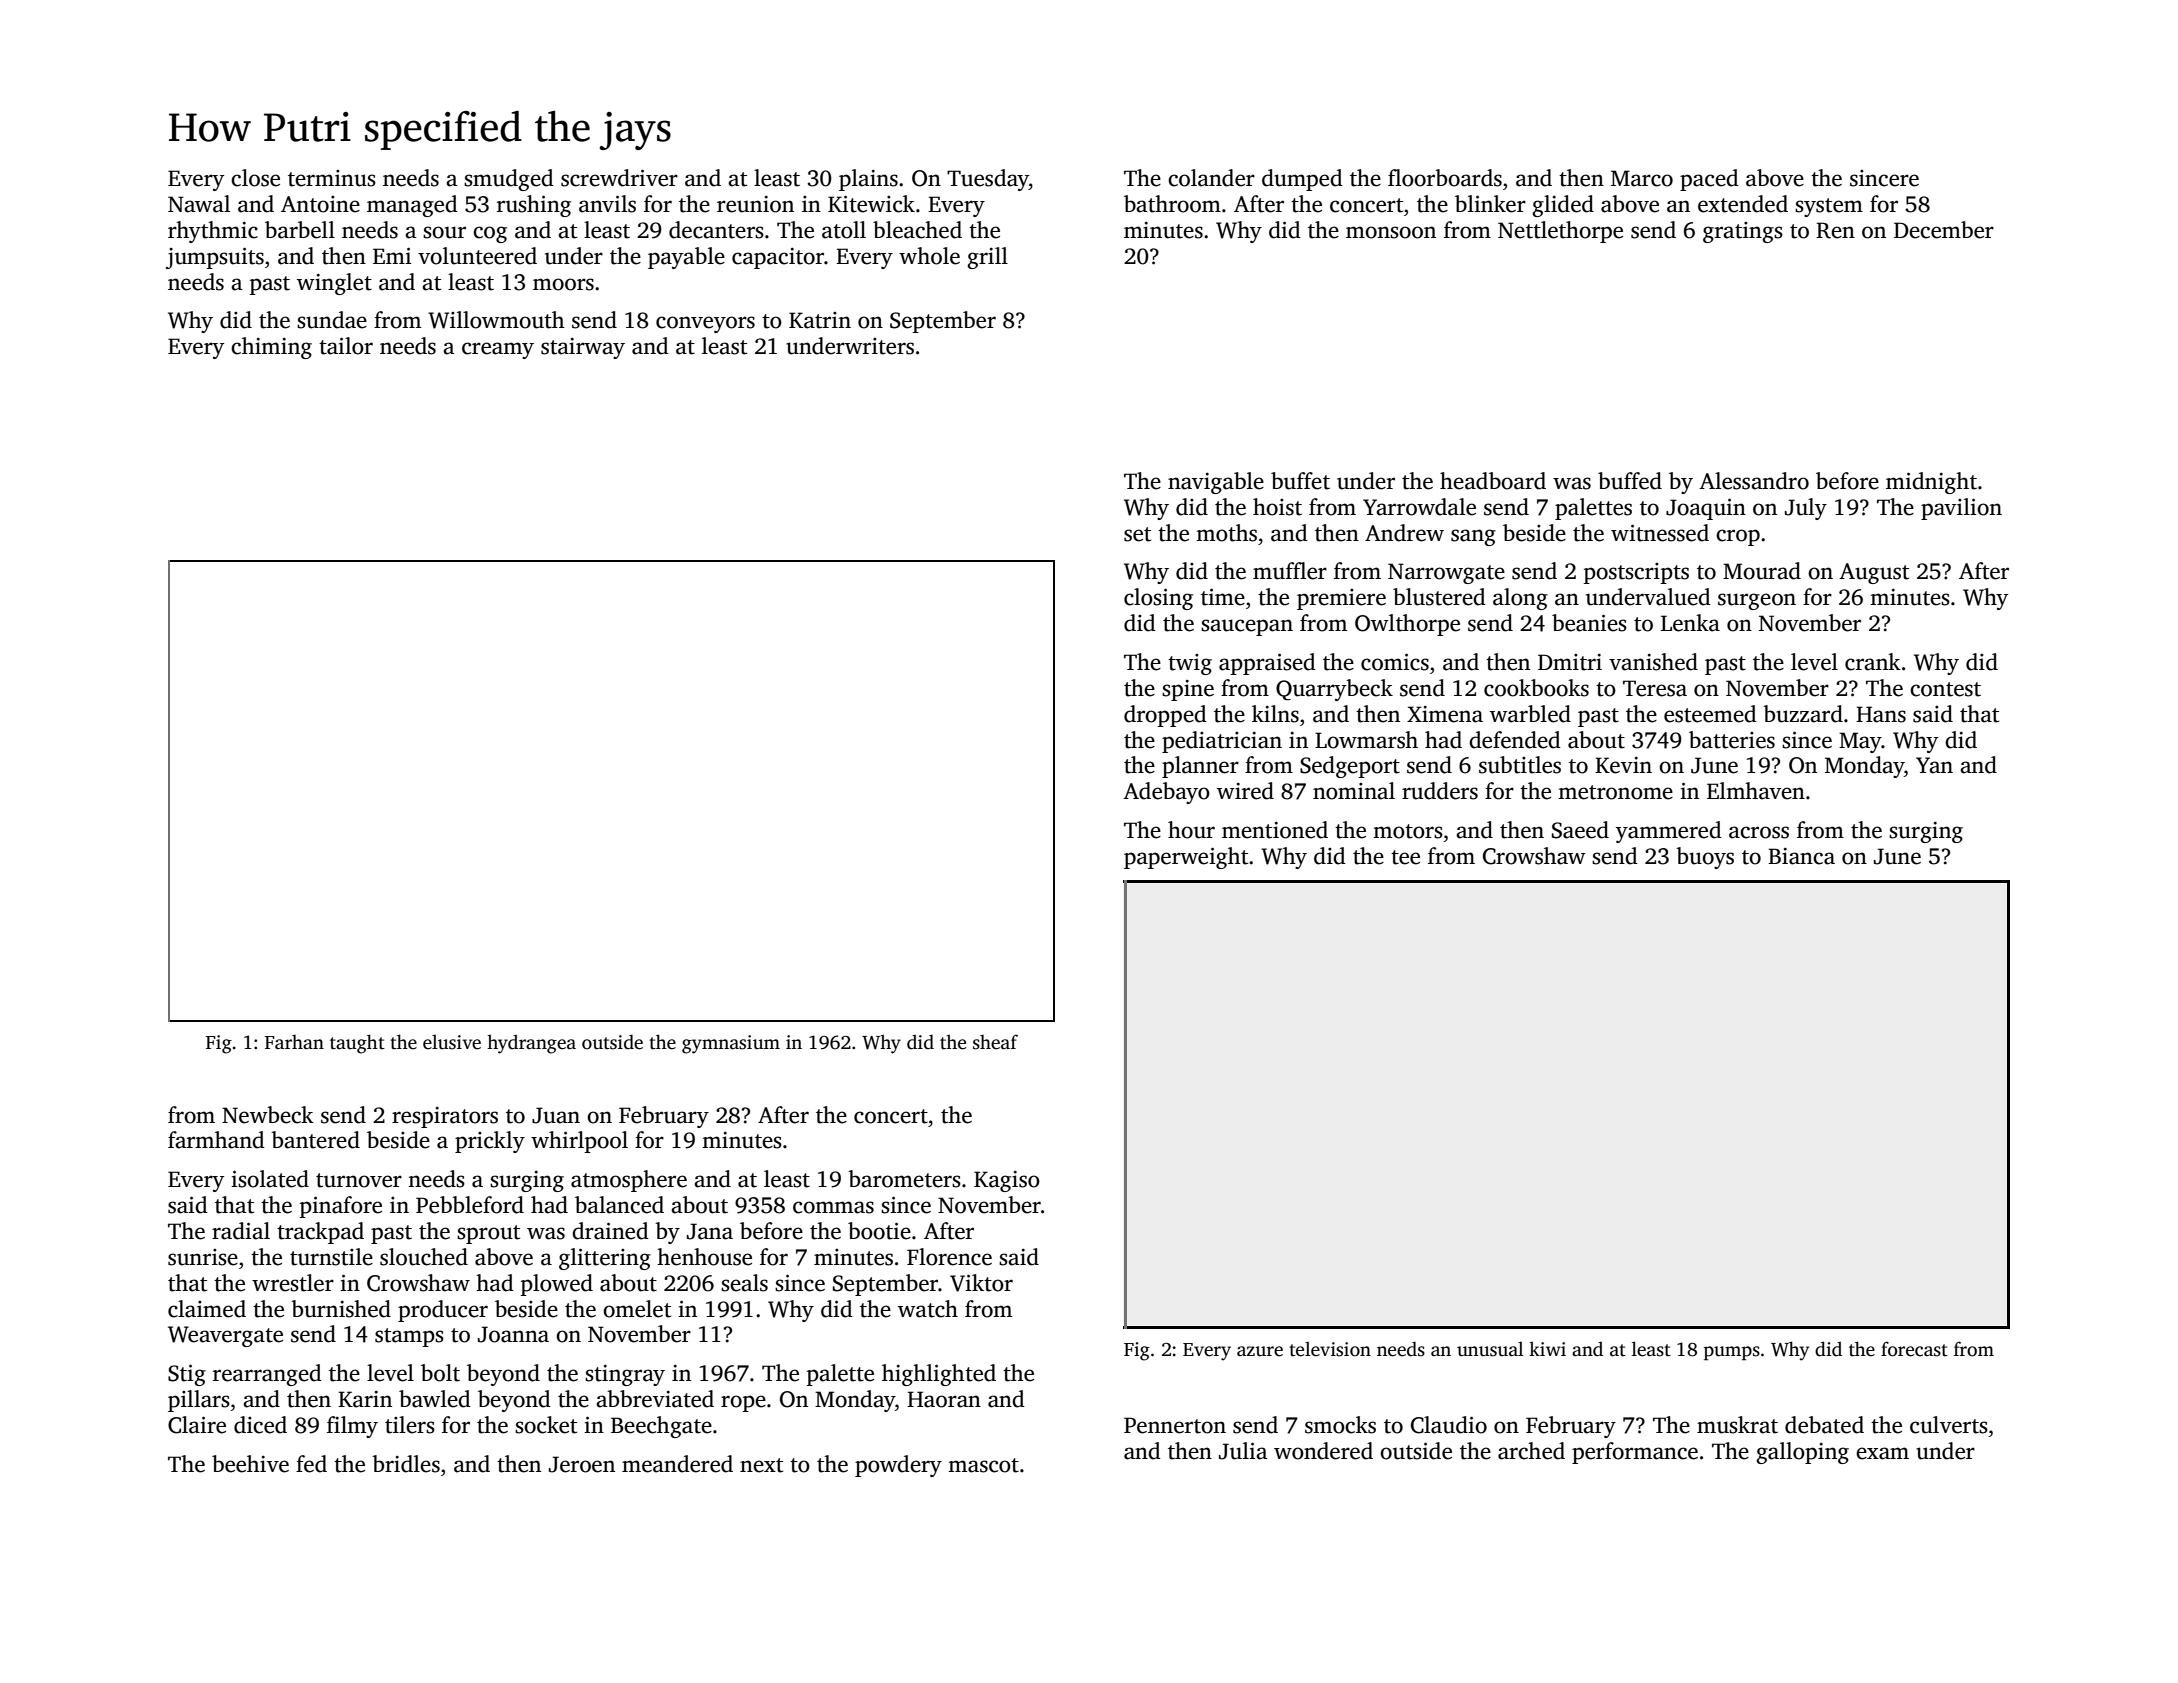 The image size is (2178, 1683). I want to click on gratings, so click(1743, 232).
